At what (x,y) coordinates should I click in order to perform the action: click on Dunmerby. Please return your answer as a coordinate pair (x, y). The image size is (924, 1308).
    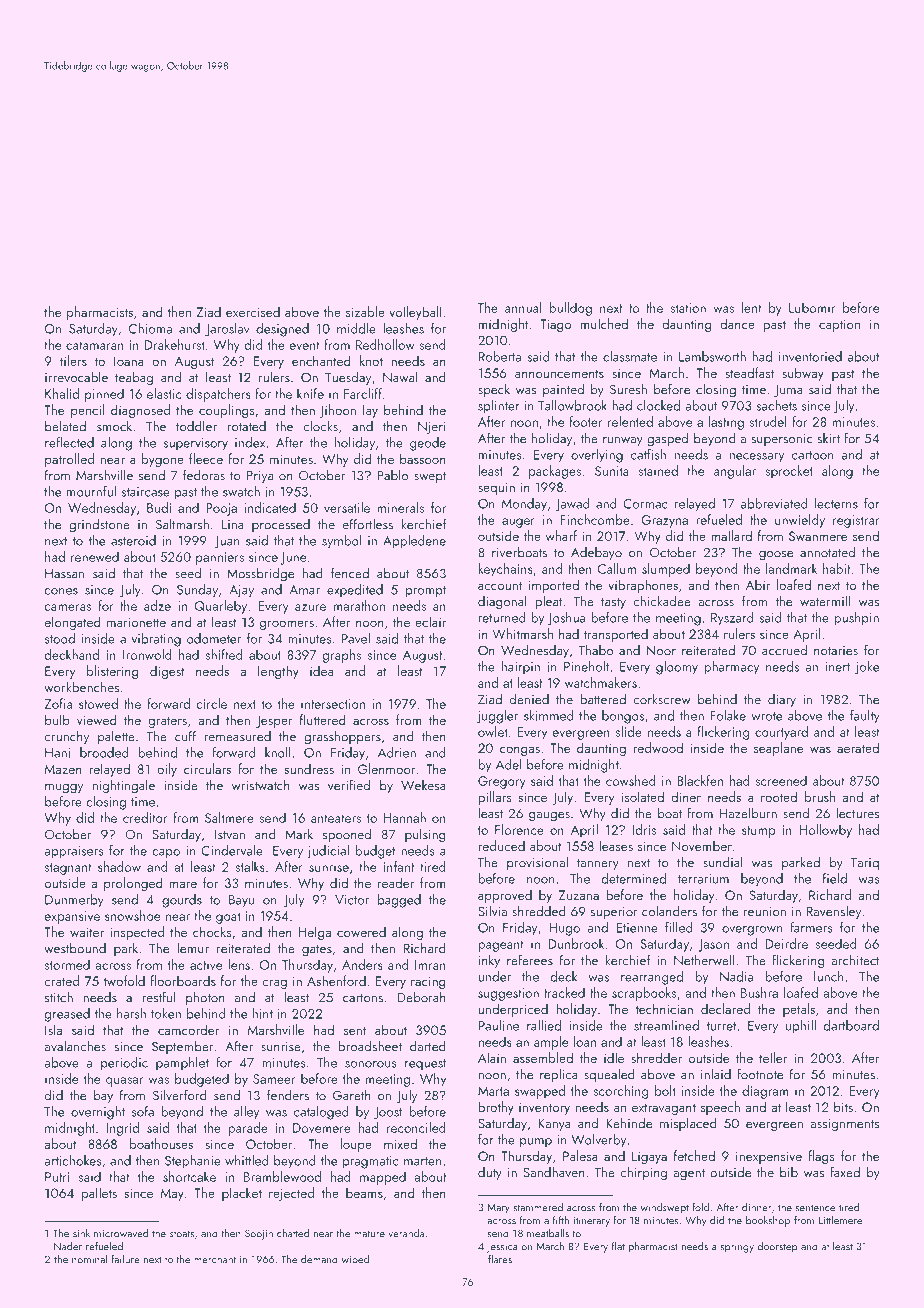
    Looking at the image, I should click on (74, 901).
